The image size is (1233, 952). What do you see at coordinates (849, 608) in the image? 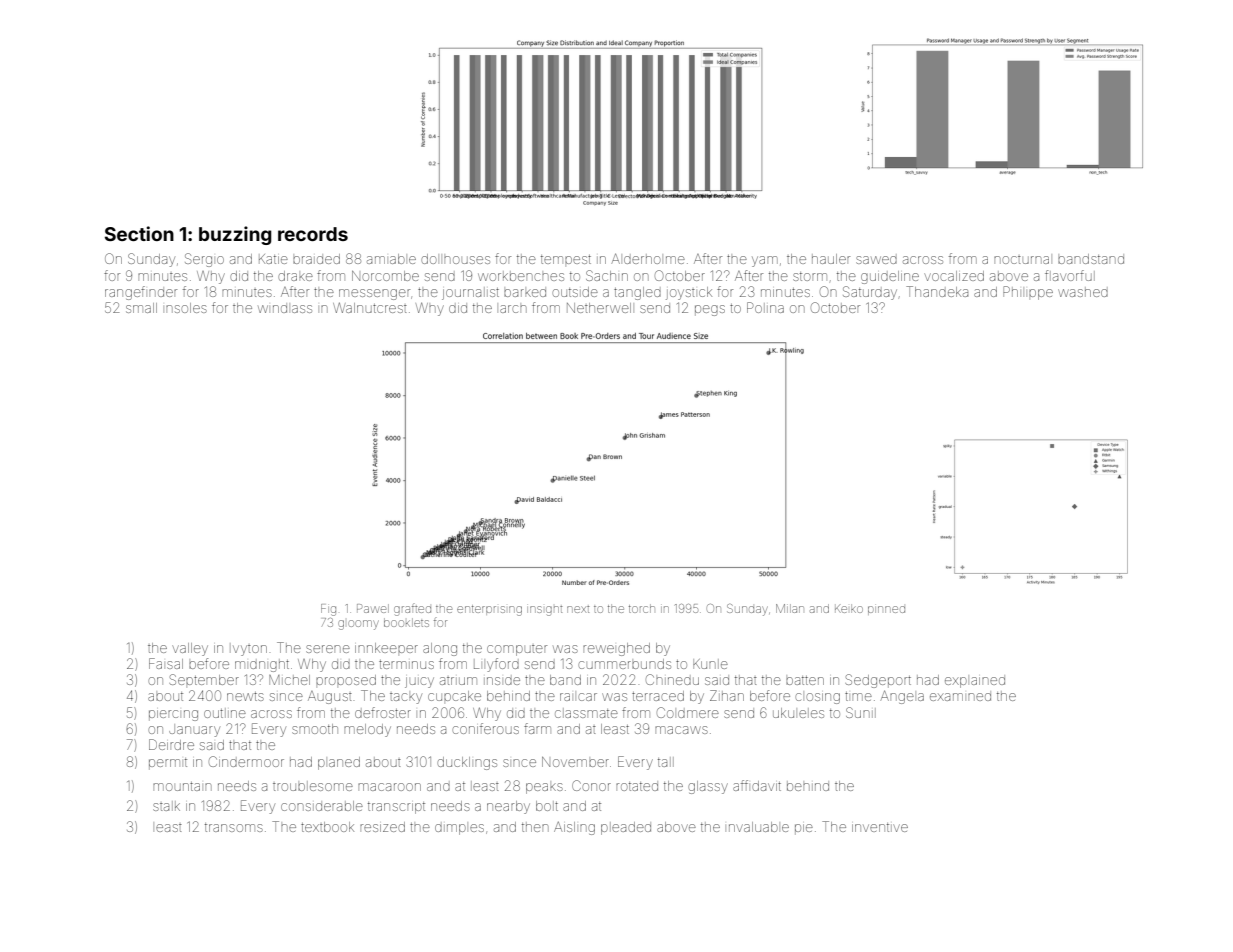
I see `Keiko` at bounding box center [849, 608].
